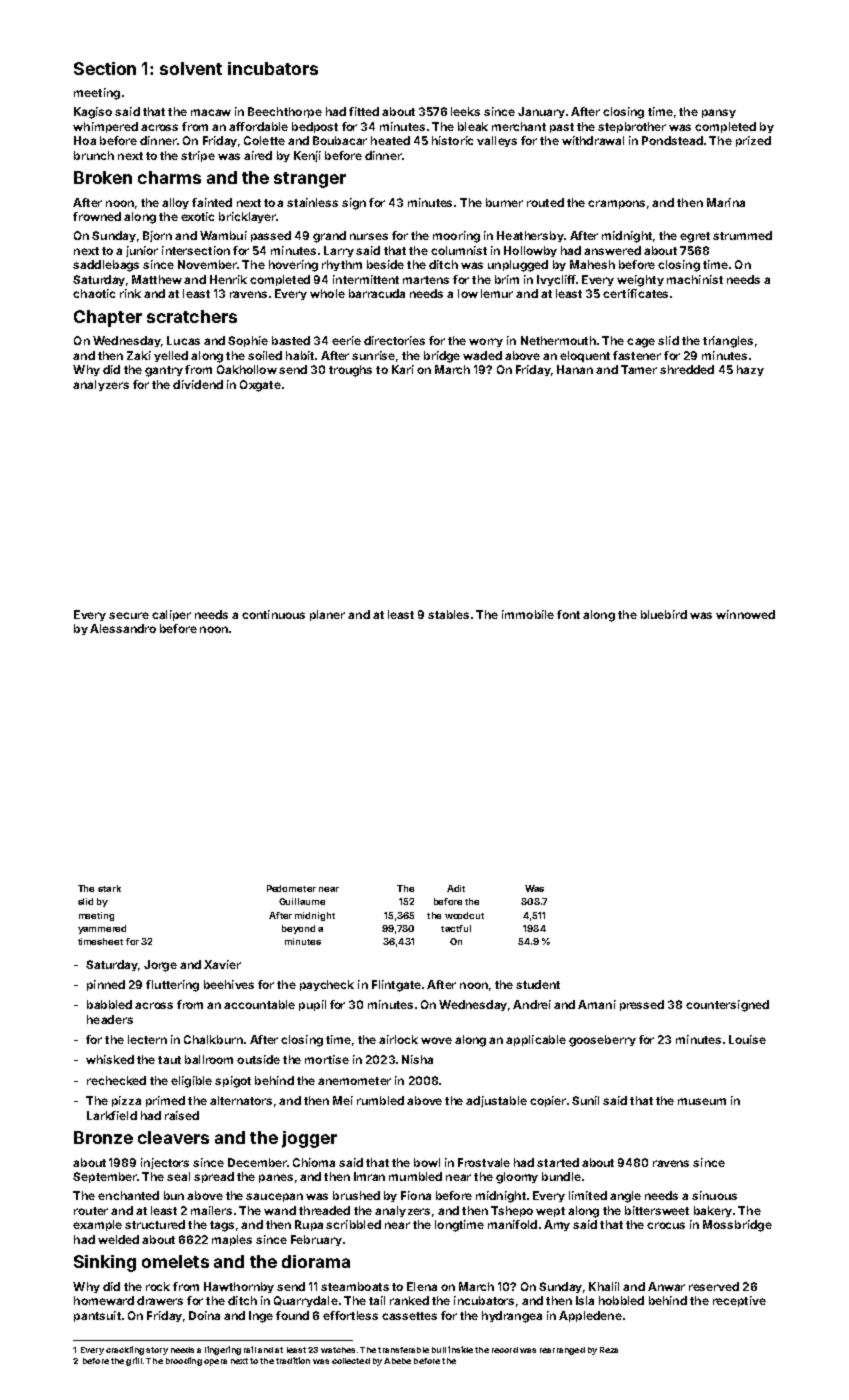 The image size is (849, 1400). What do you see at coordinates (198, 384) in the document?
I see `dividend` at bounding box center [198, 384].
